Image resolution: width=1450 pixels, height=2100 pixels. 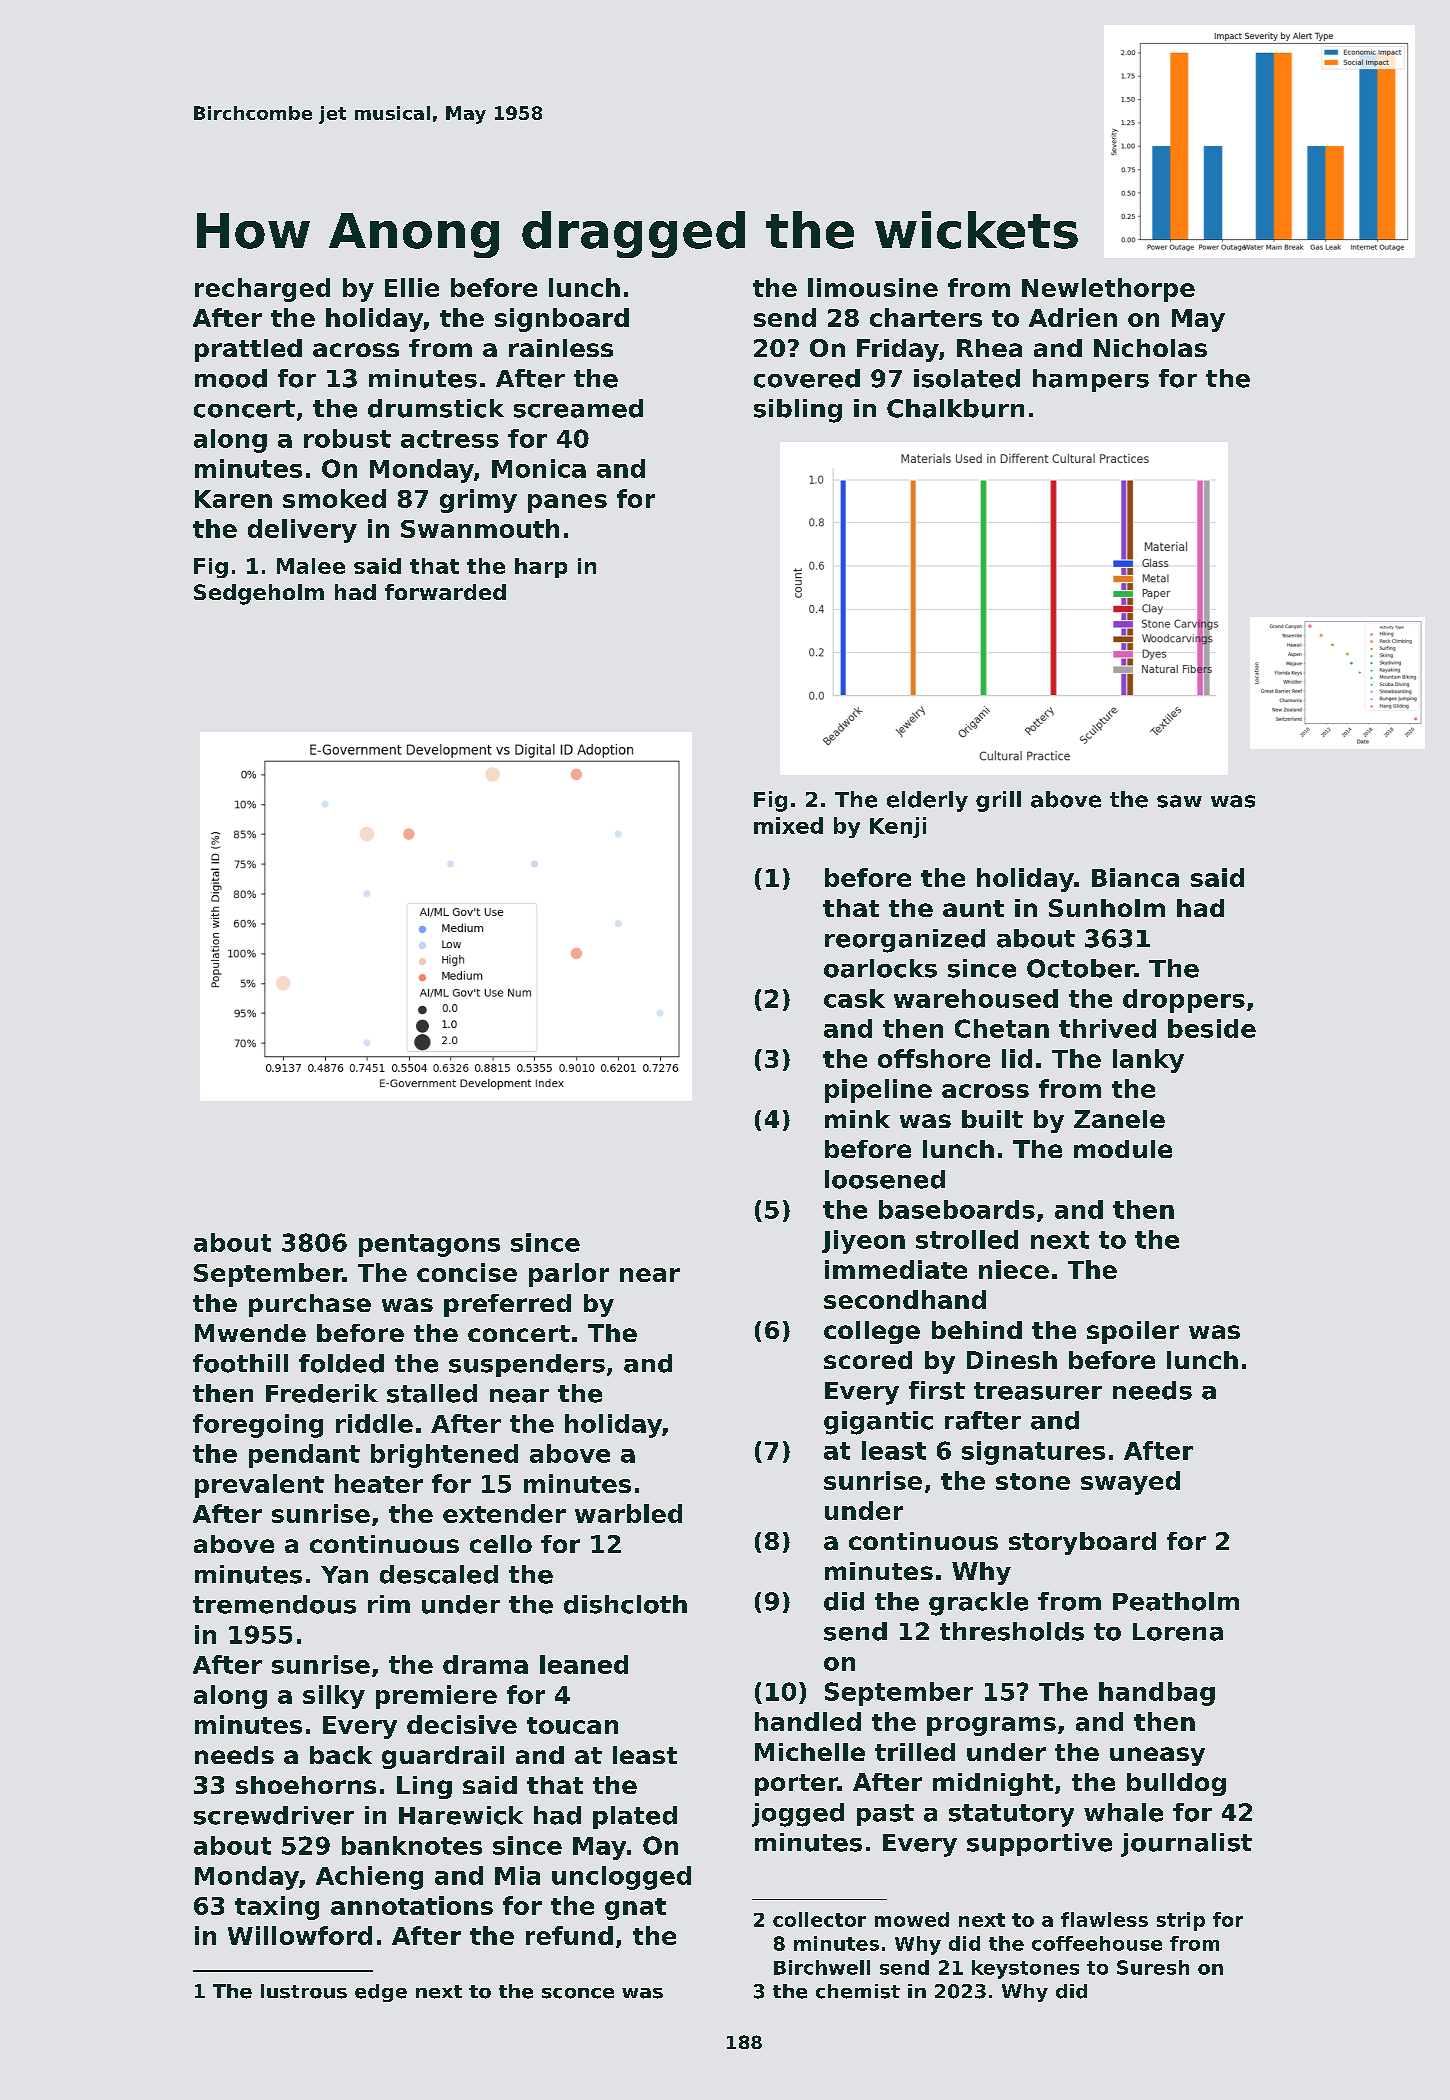 What do you see at coordinates (863, 1242) in the screenshot?
I see `Jiyeon` at bounding box center [863, 1242].
